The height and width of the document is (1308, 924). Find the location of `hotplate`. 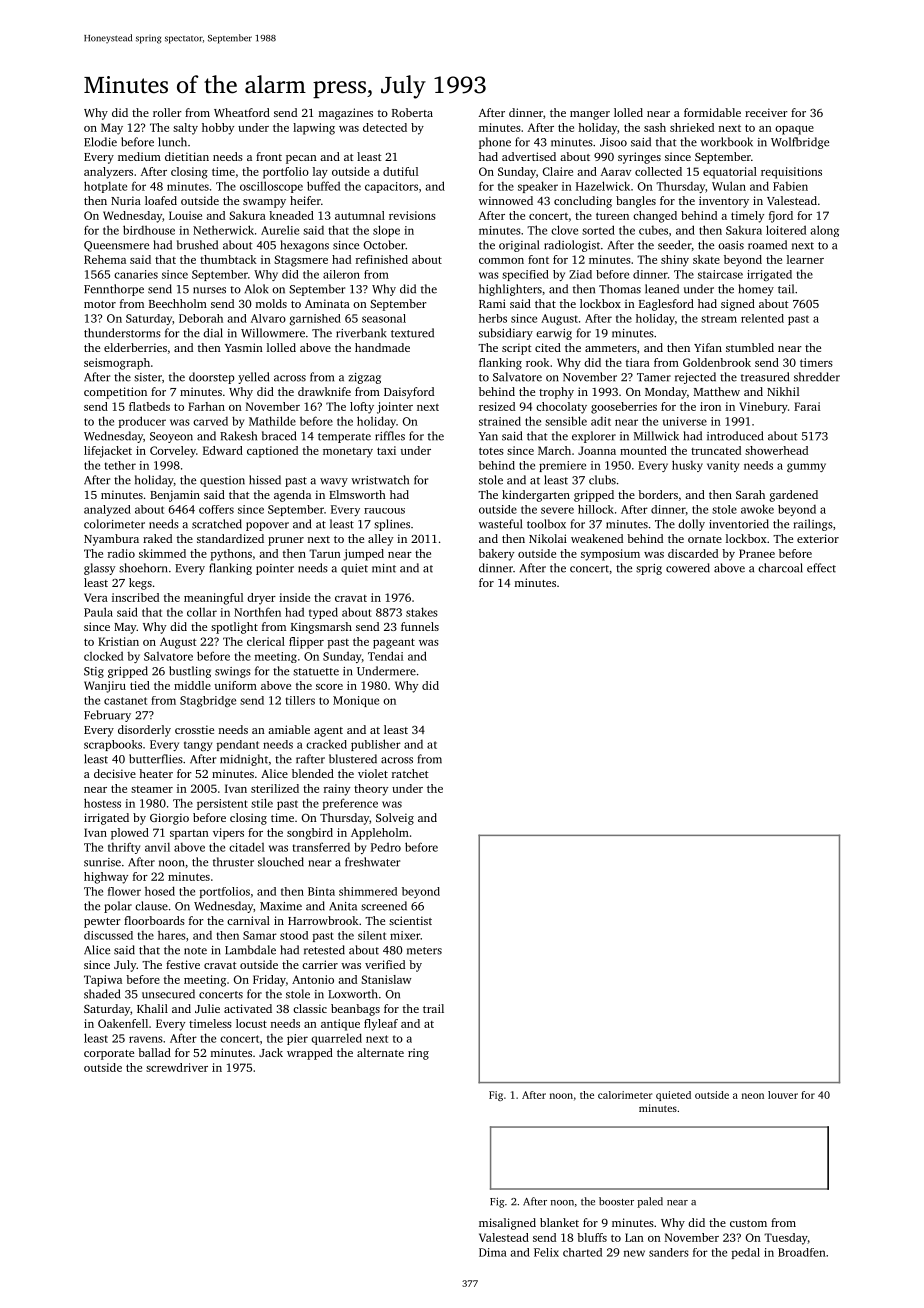

hotplate is located at coordinates (105, 187).
